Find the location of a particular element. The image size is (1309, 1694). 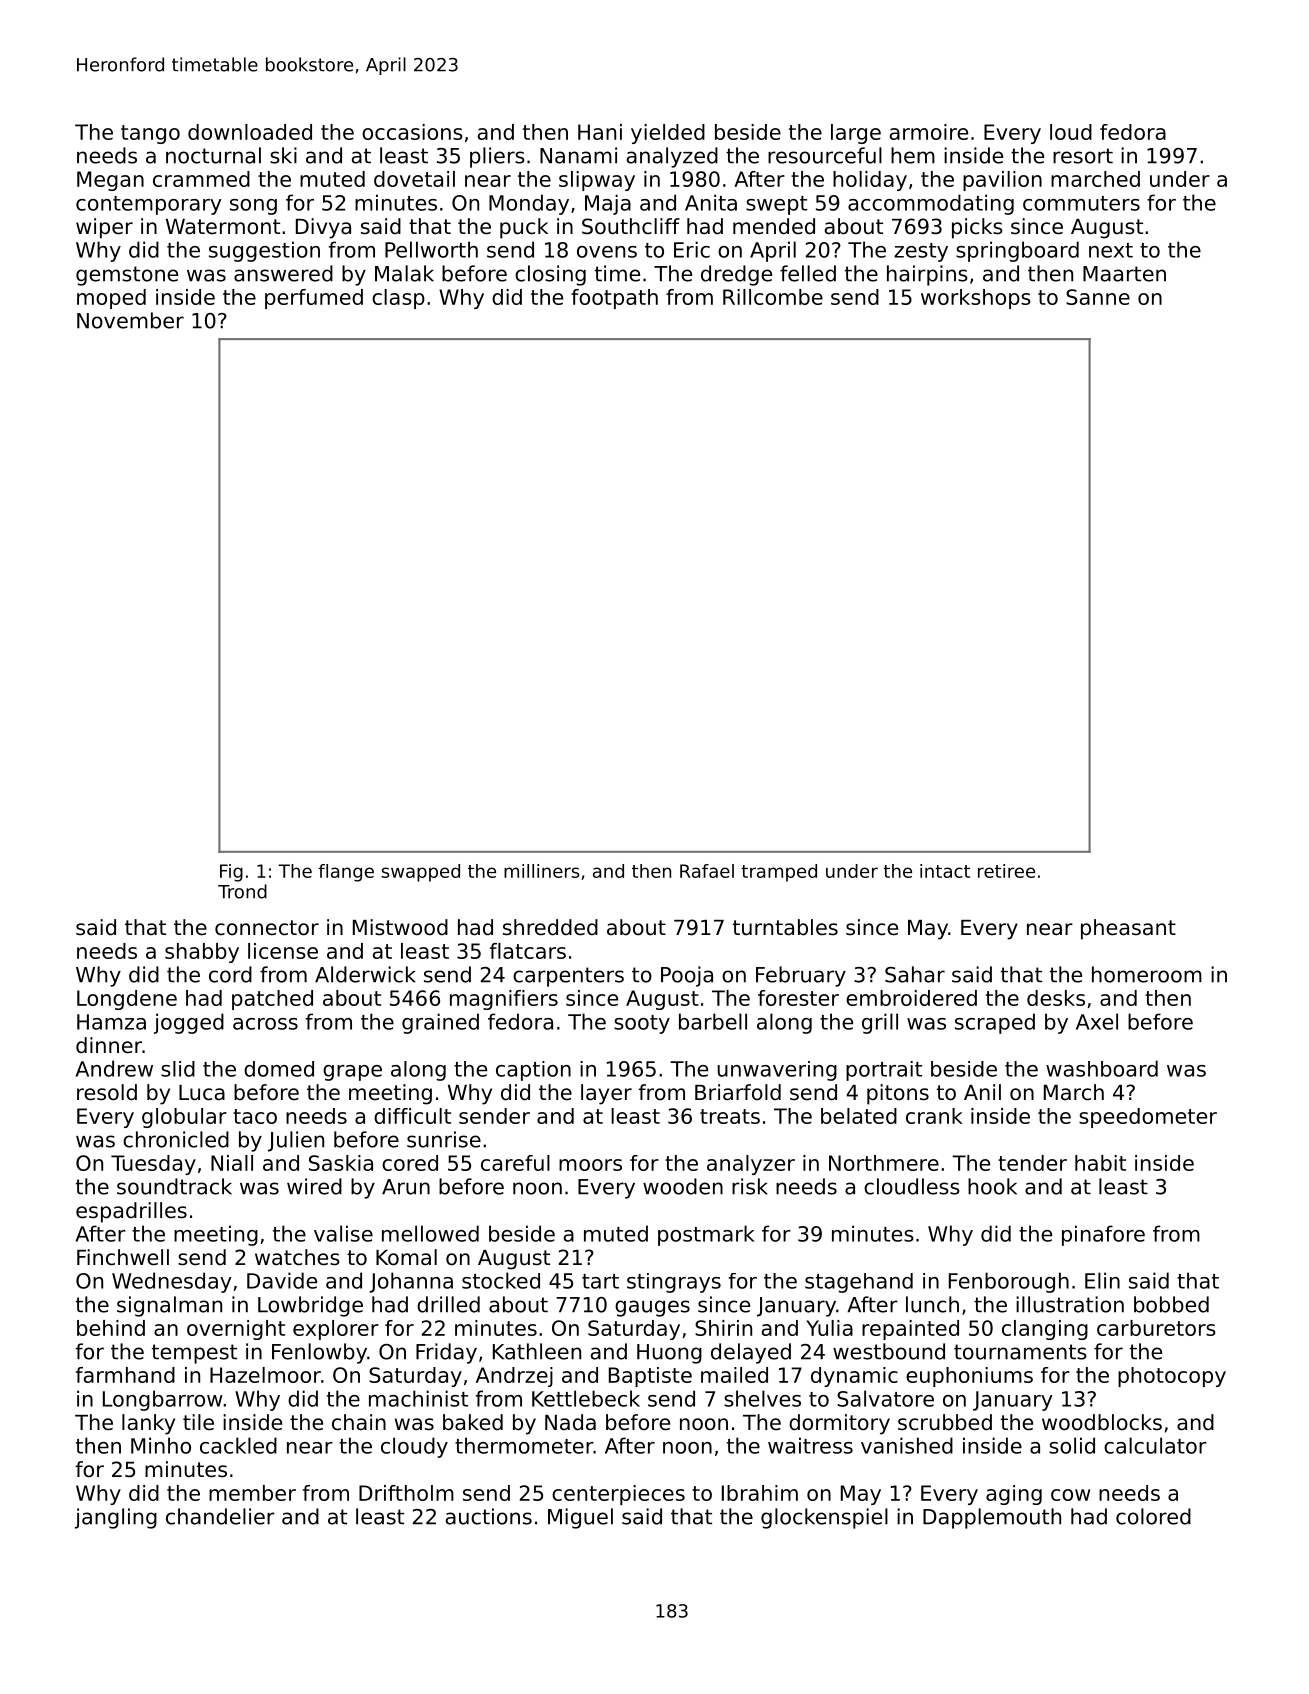

speedometer is located at coordinates (1148, 1118).
